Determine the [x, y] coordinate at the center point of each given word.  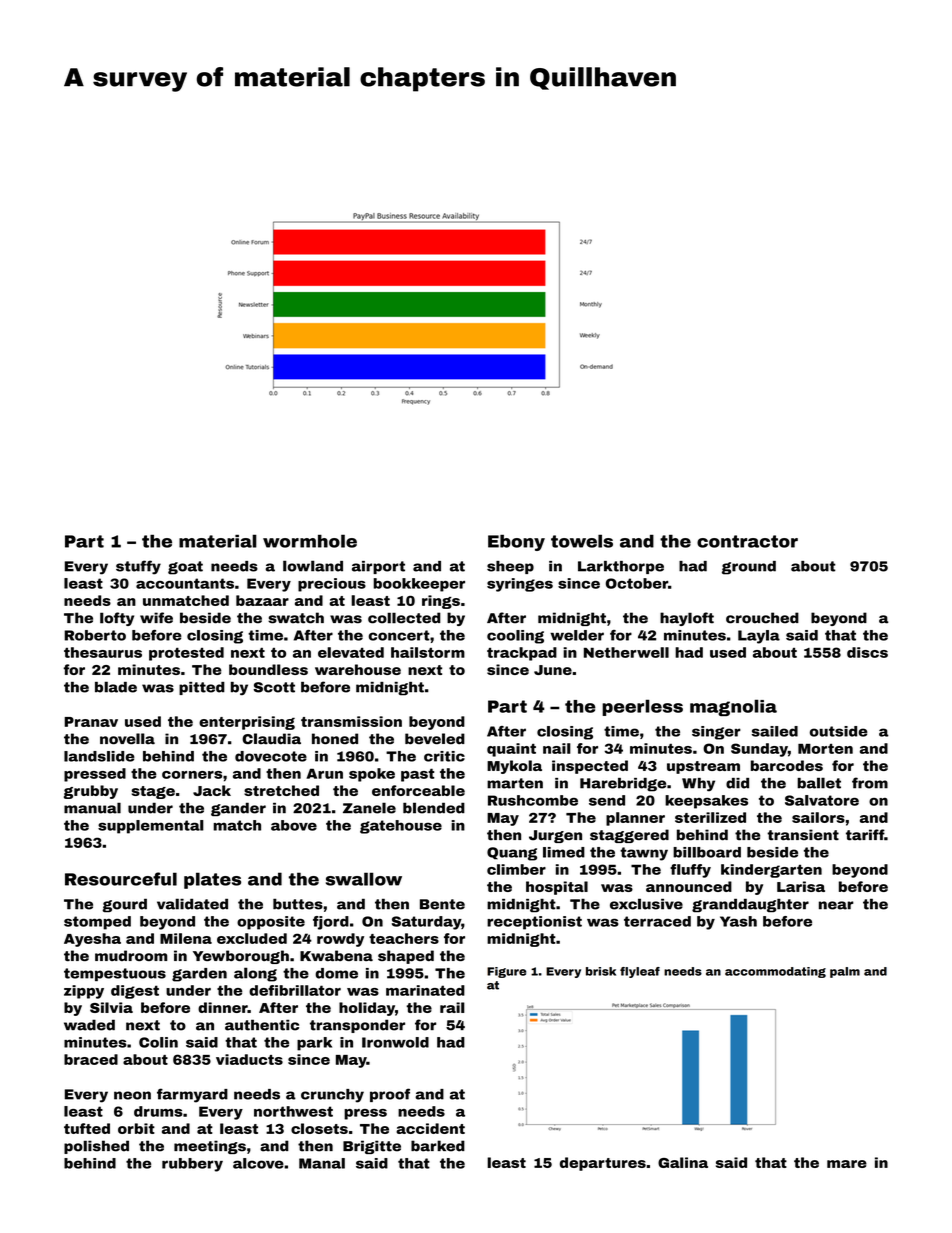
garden [199, 975]
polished [96, 1147]
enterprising [247, 723]
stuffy [138, 567]
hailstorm [428, 652]
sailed [775, 731]
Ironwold [395, 1042]
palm [845, 972]
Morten [825, 749]
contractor [747, 541]
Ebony [516, 543]
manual [92, 808]
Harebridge [623, 785]
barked [438, 1146]
